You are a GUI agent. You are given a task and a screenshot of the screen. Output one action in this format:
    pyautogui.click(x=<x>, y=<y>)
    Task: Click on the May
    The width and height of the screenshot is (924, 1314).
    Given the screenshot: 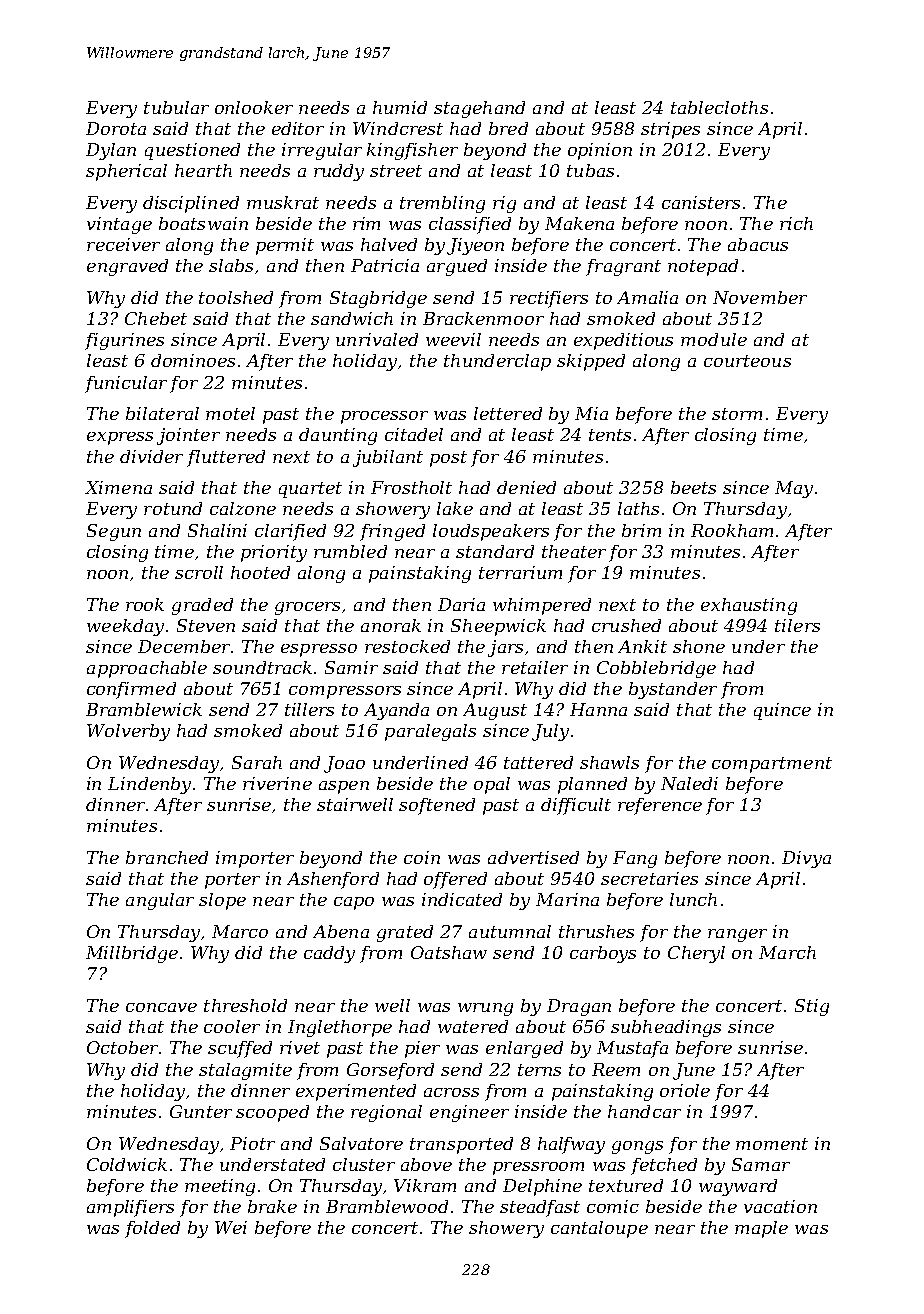 What is the action you would take?
    pyautogui.click(x=794, y=489)
